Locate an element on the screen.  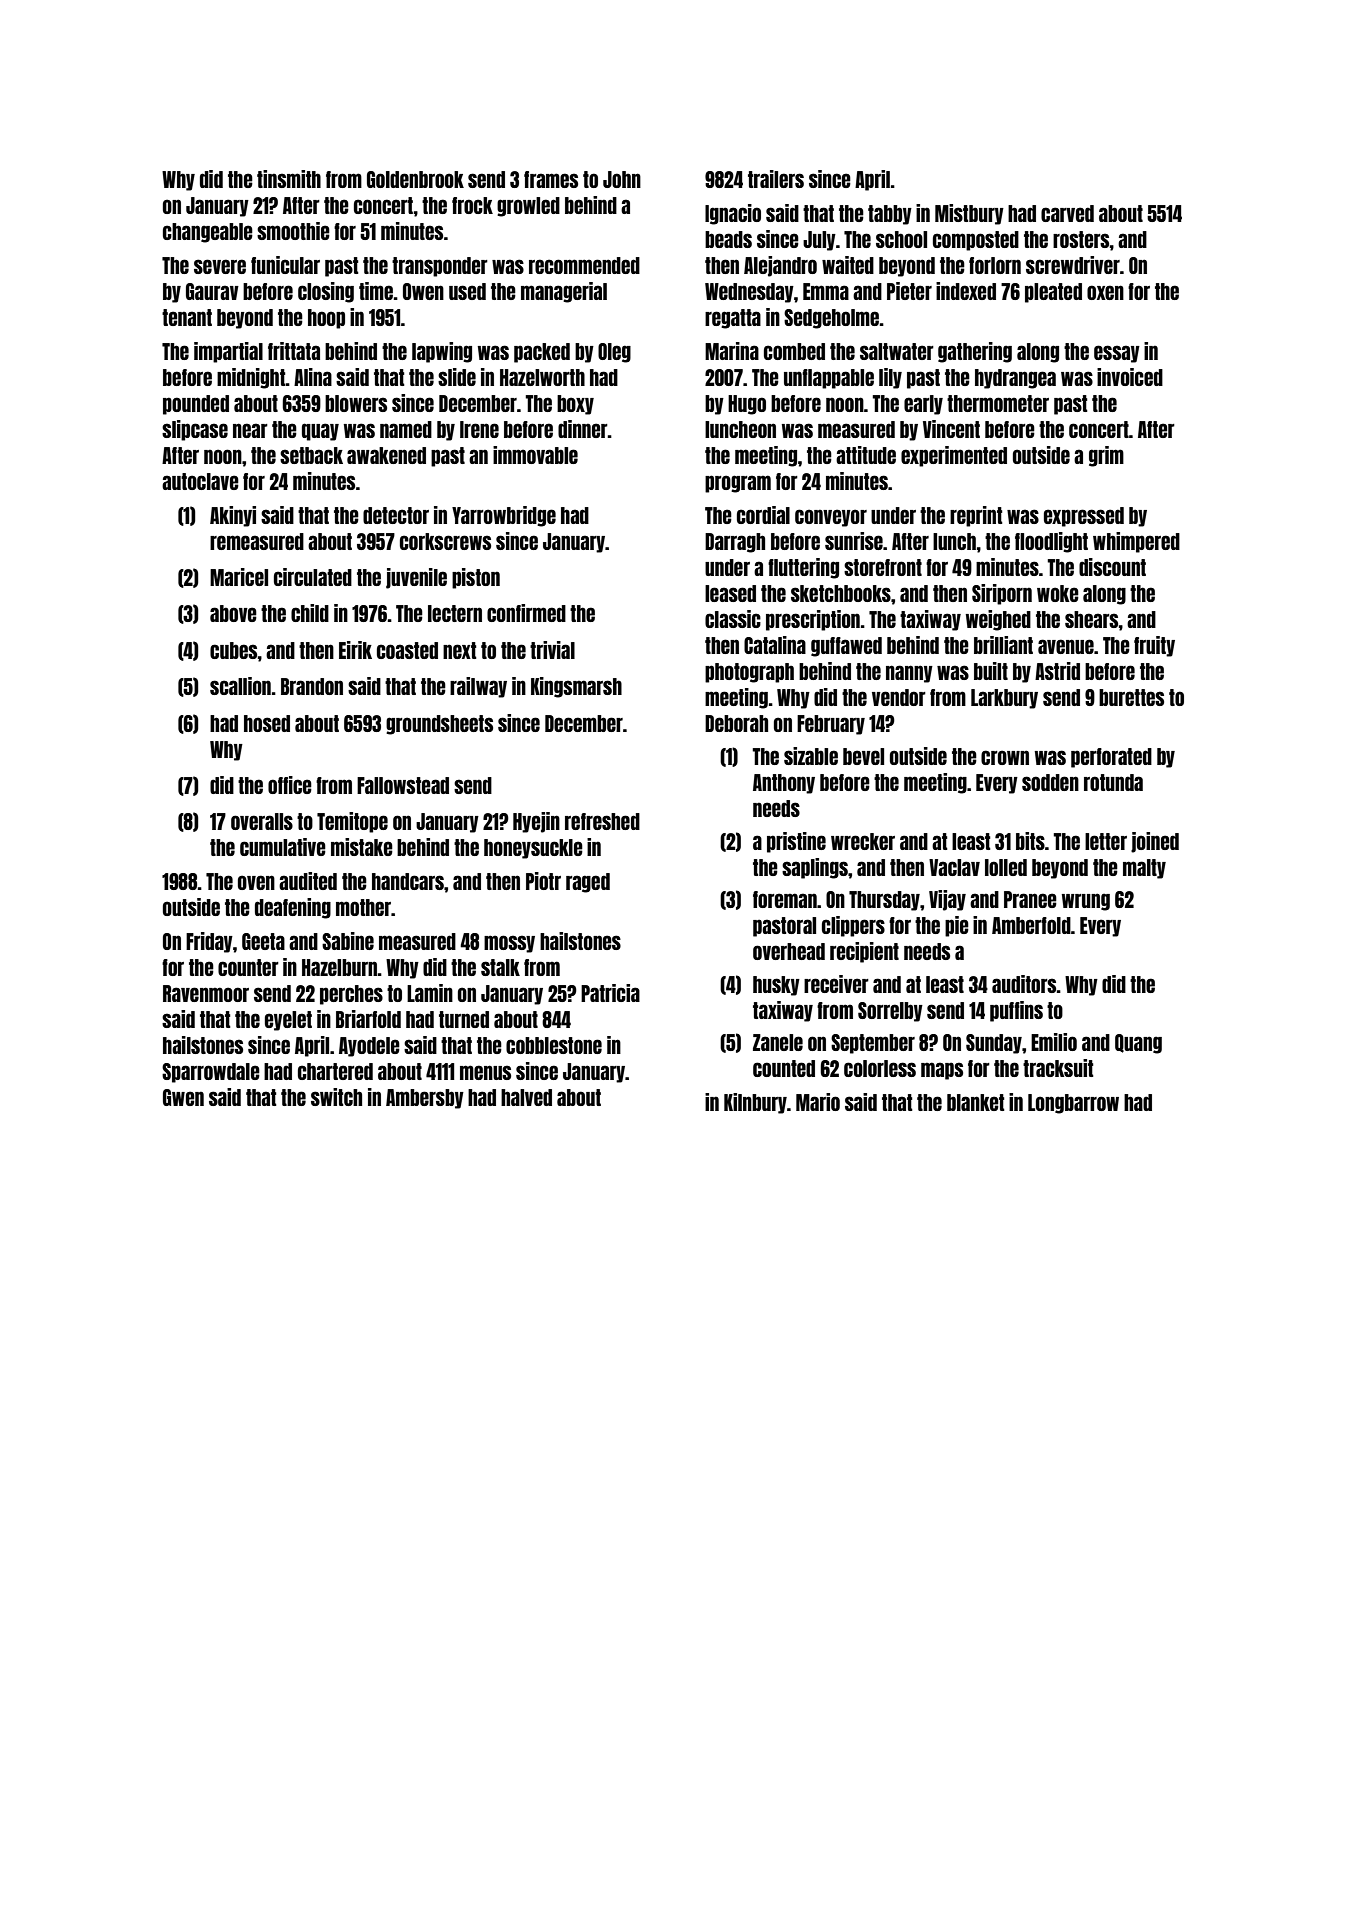
tinsmith is located at coordinates (289, 179).
